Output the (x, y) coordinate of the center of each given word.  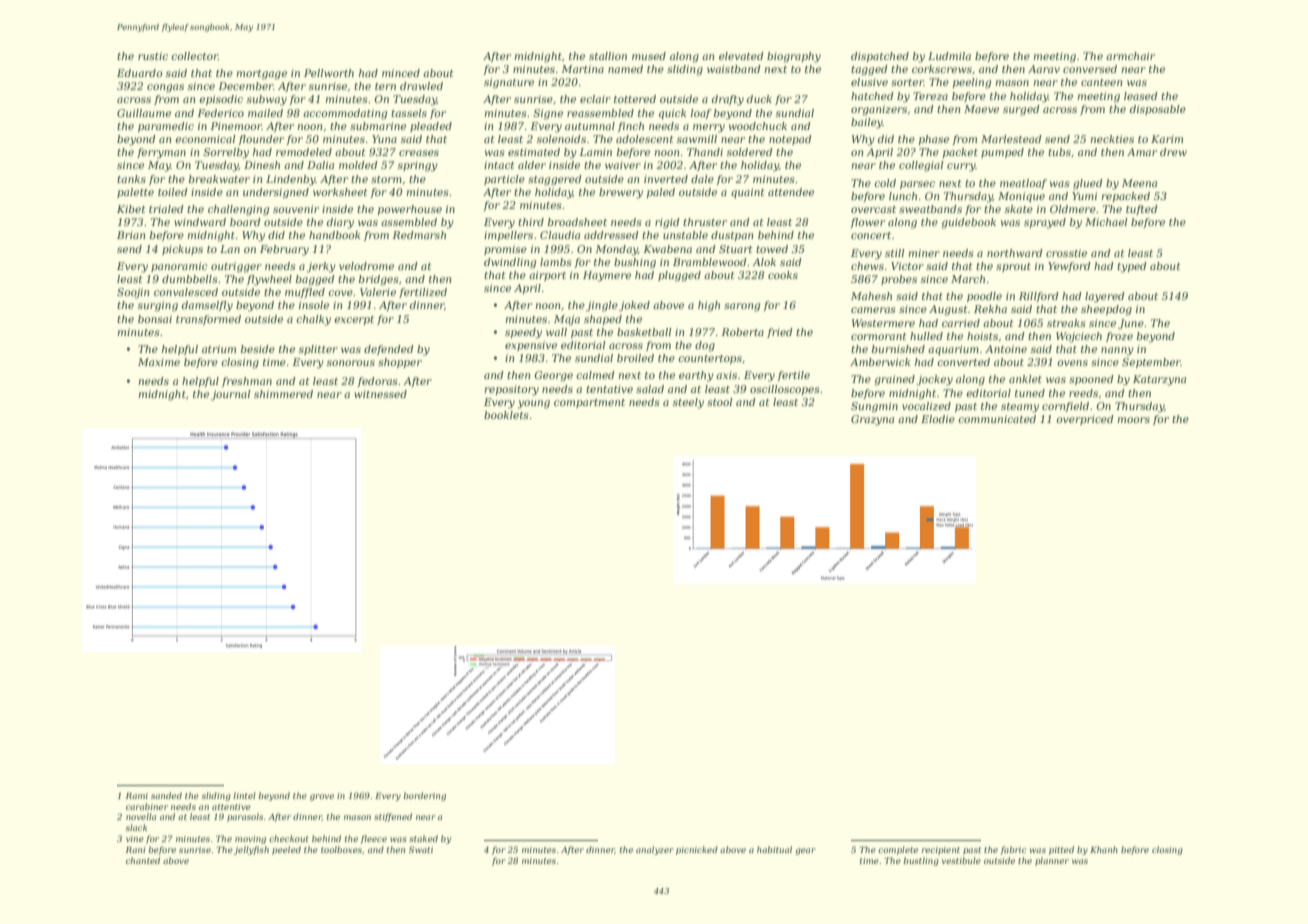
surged (1021, 110)
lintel (244, 795)
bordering (424, 796)
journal (231, 395)
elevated (741, 56)
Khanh (1104, 849)
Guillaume (144, 113)
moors (1133, 420)
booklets (506, 415)
